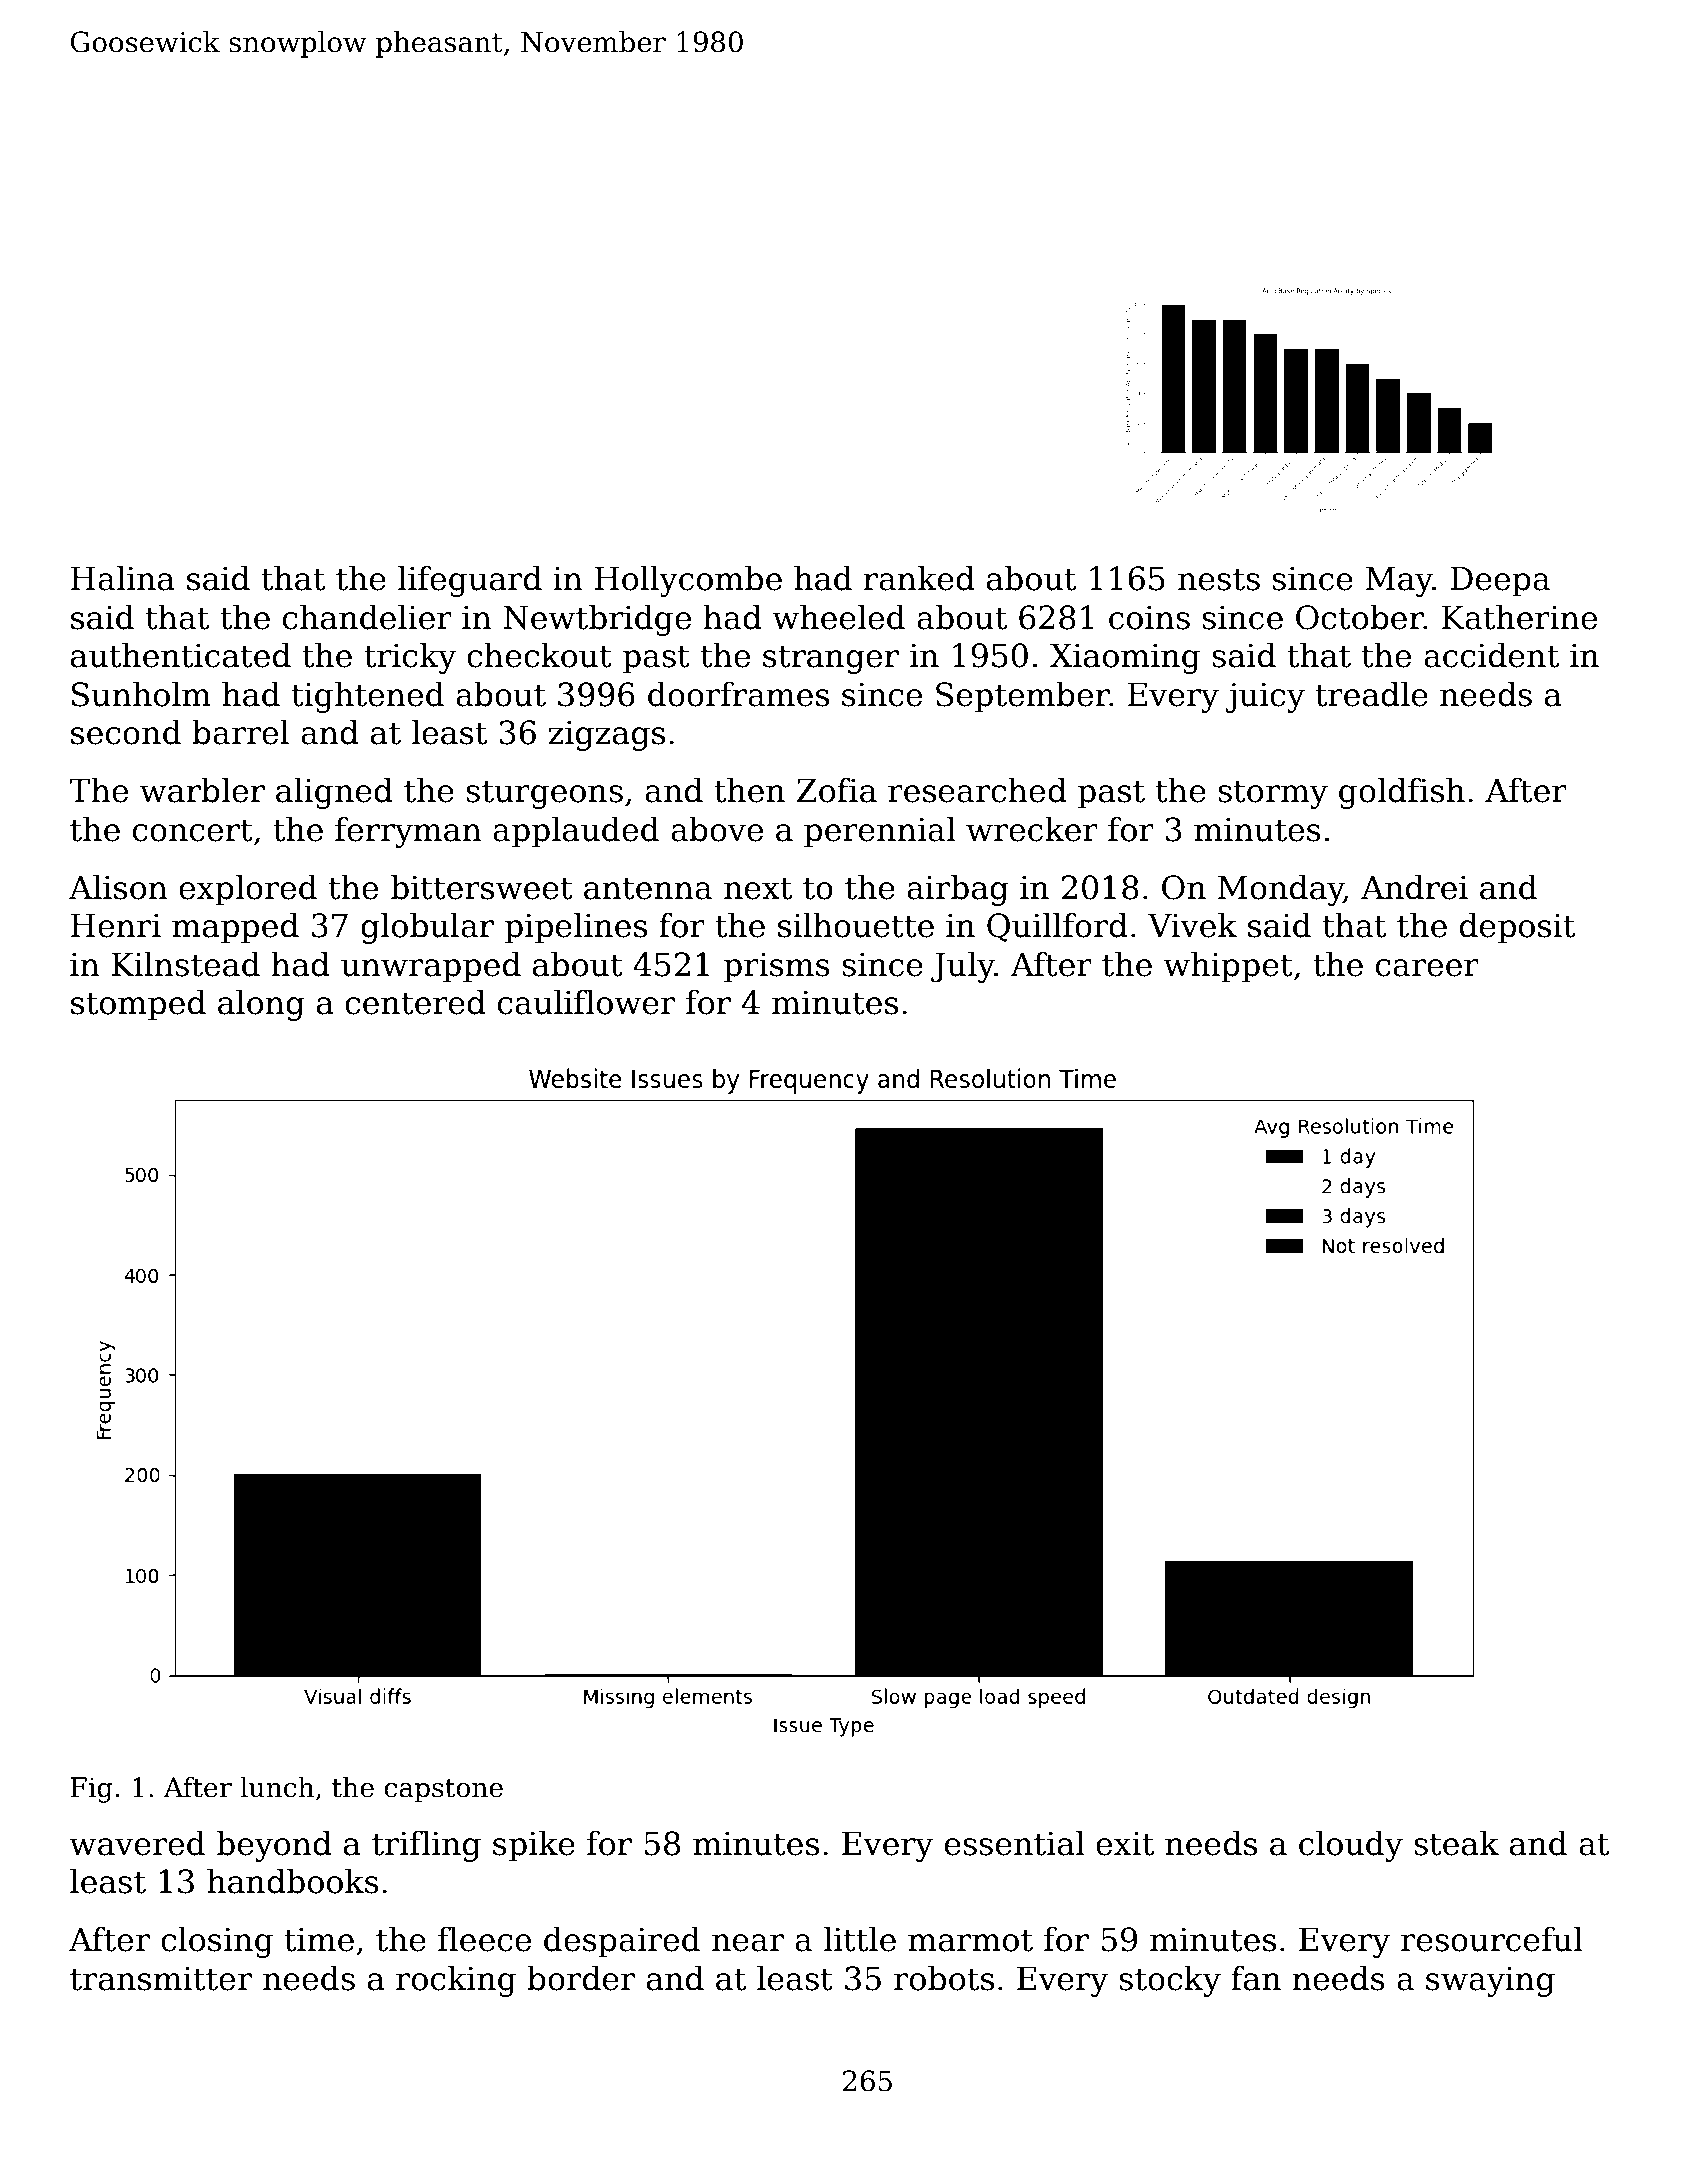  Describe the element at coordinates (534, 1846) in the screenshot. I see `spike` at that location.
